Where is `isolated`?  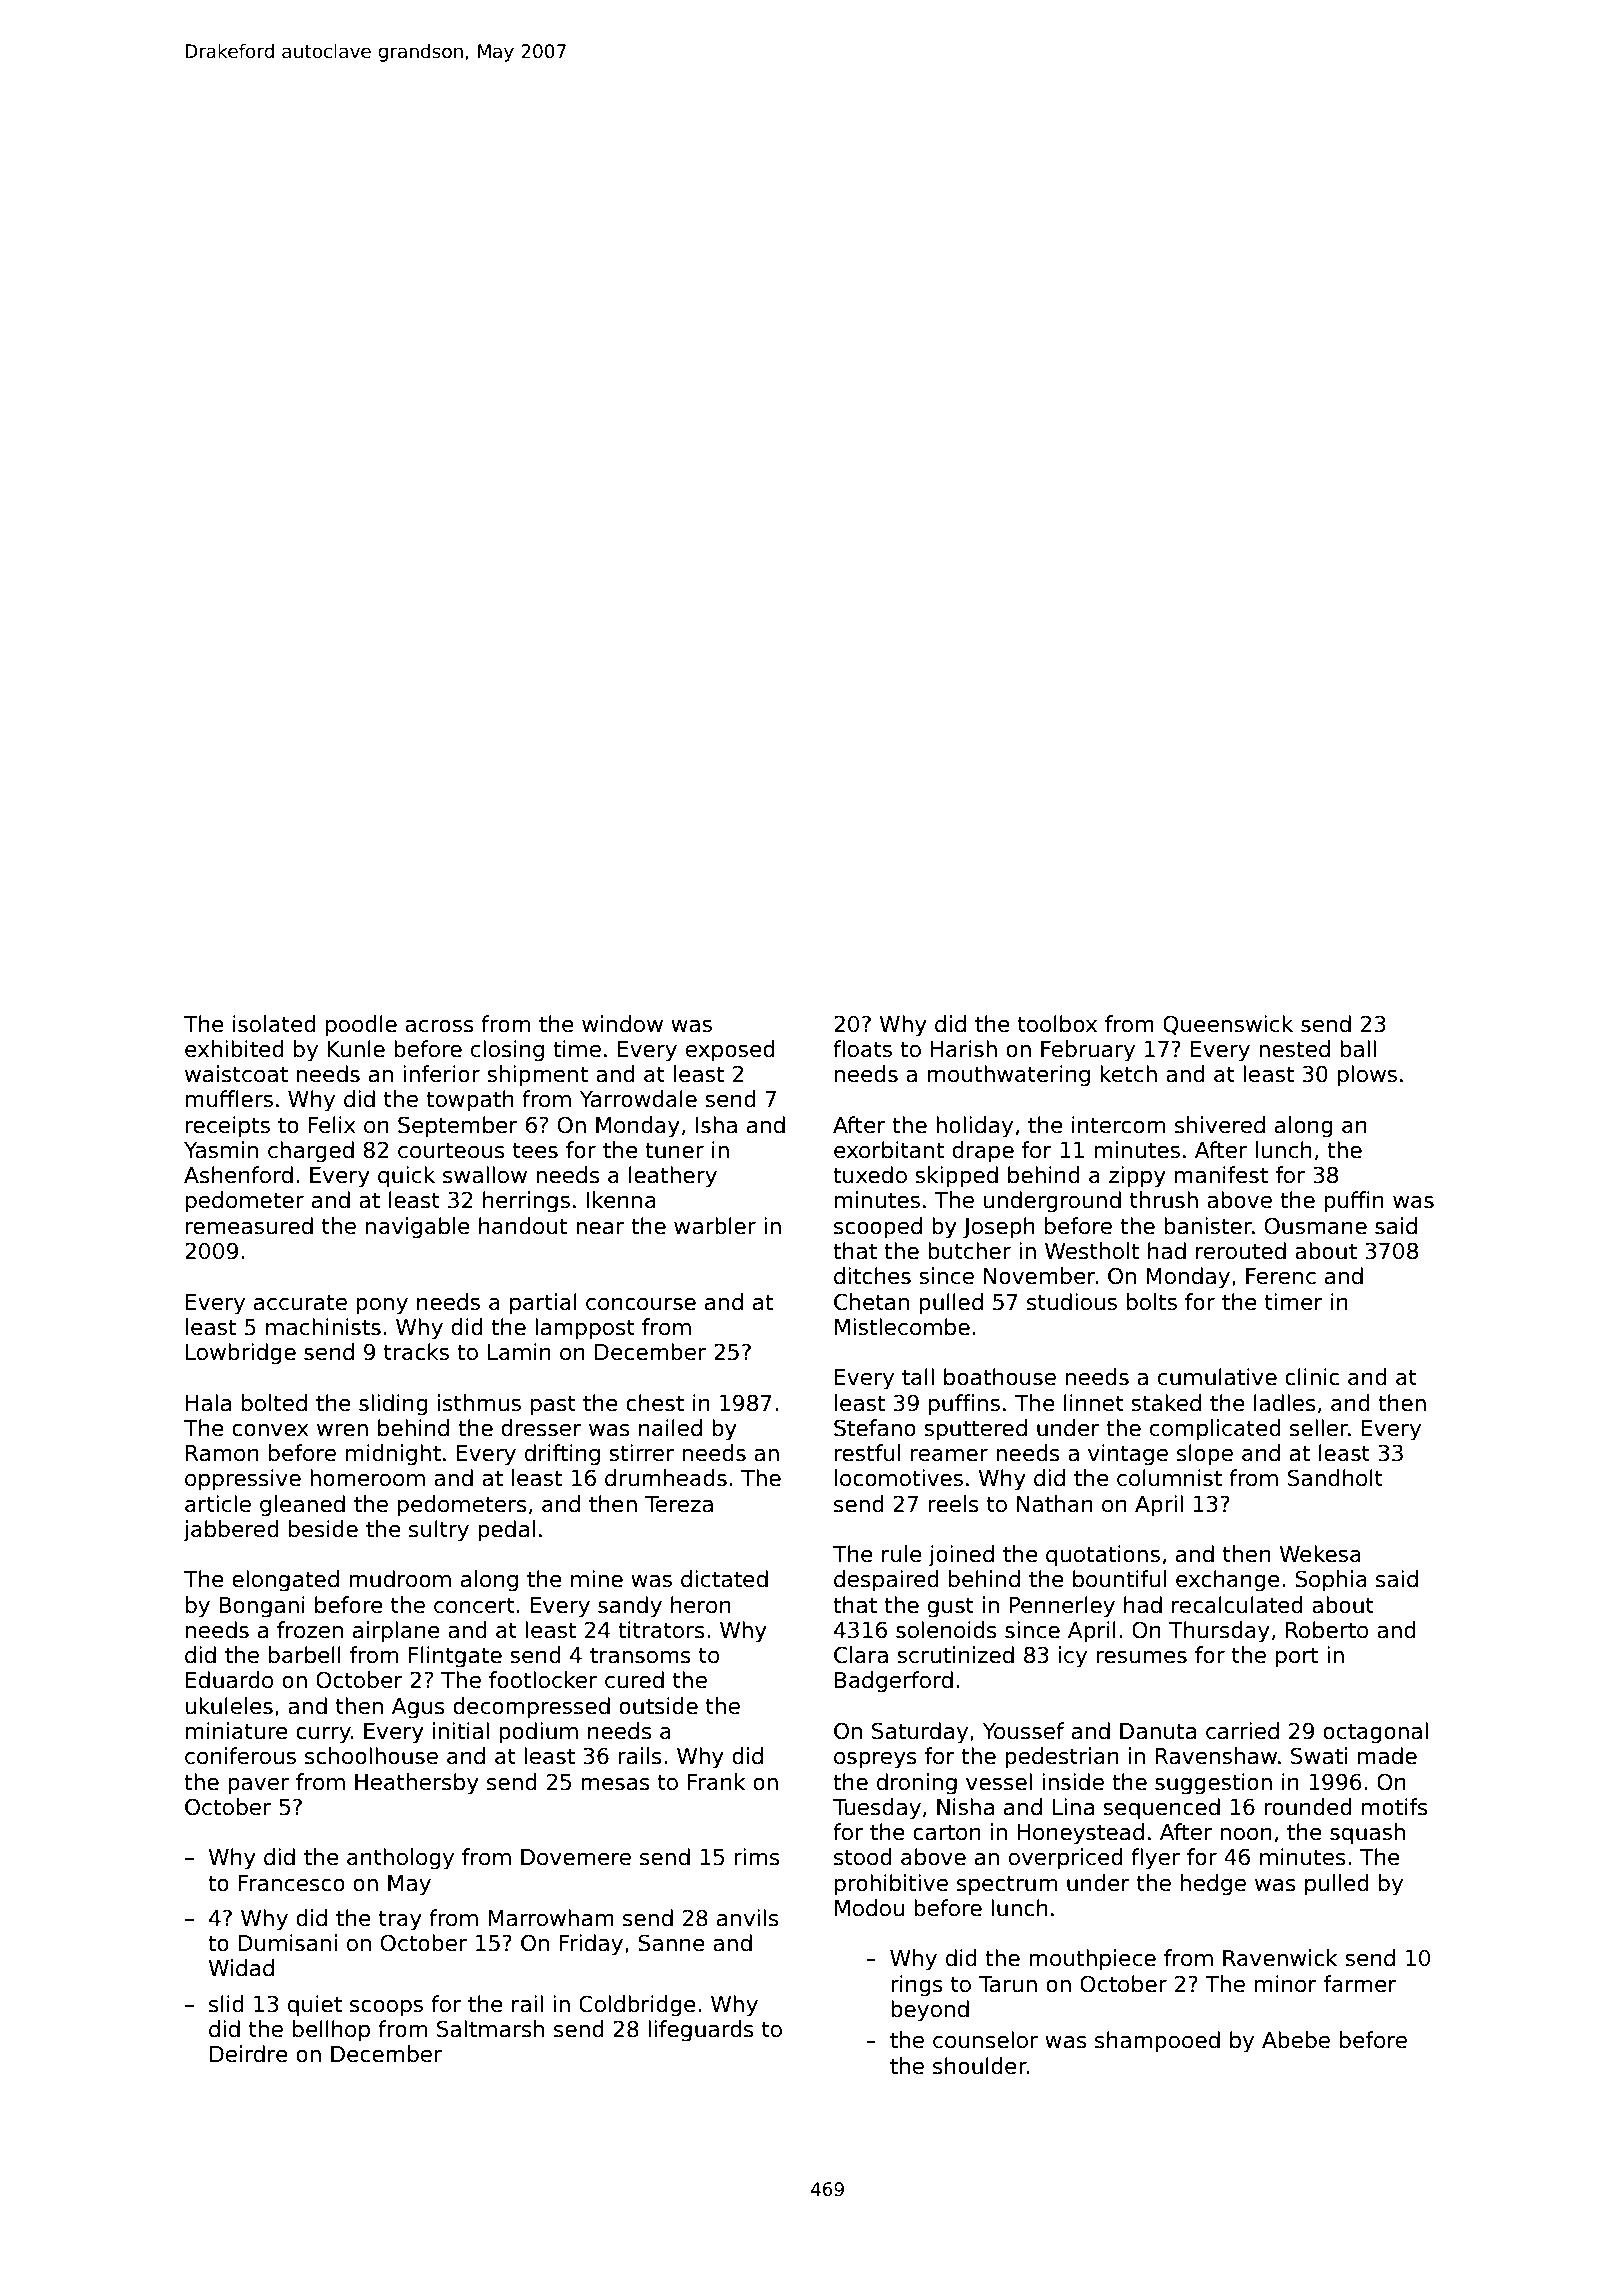 isolated is located at coordinates (274, 1024).
